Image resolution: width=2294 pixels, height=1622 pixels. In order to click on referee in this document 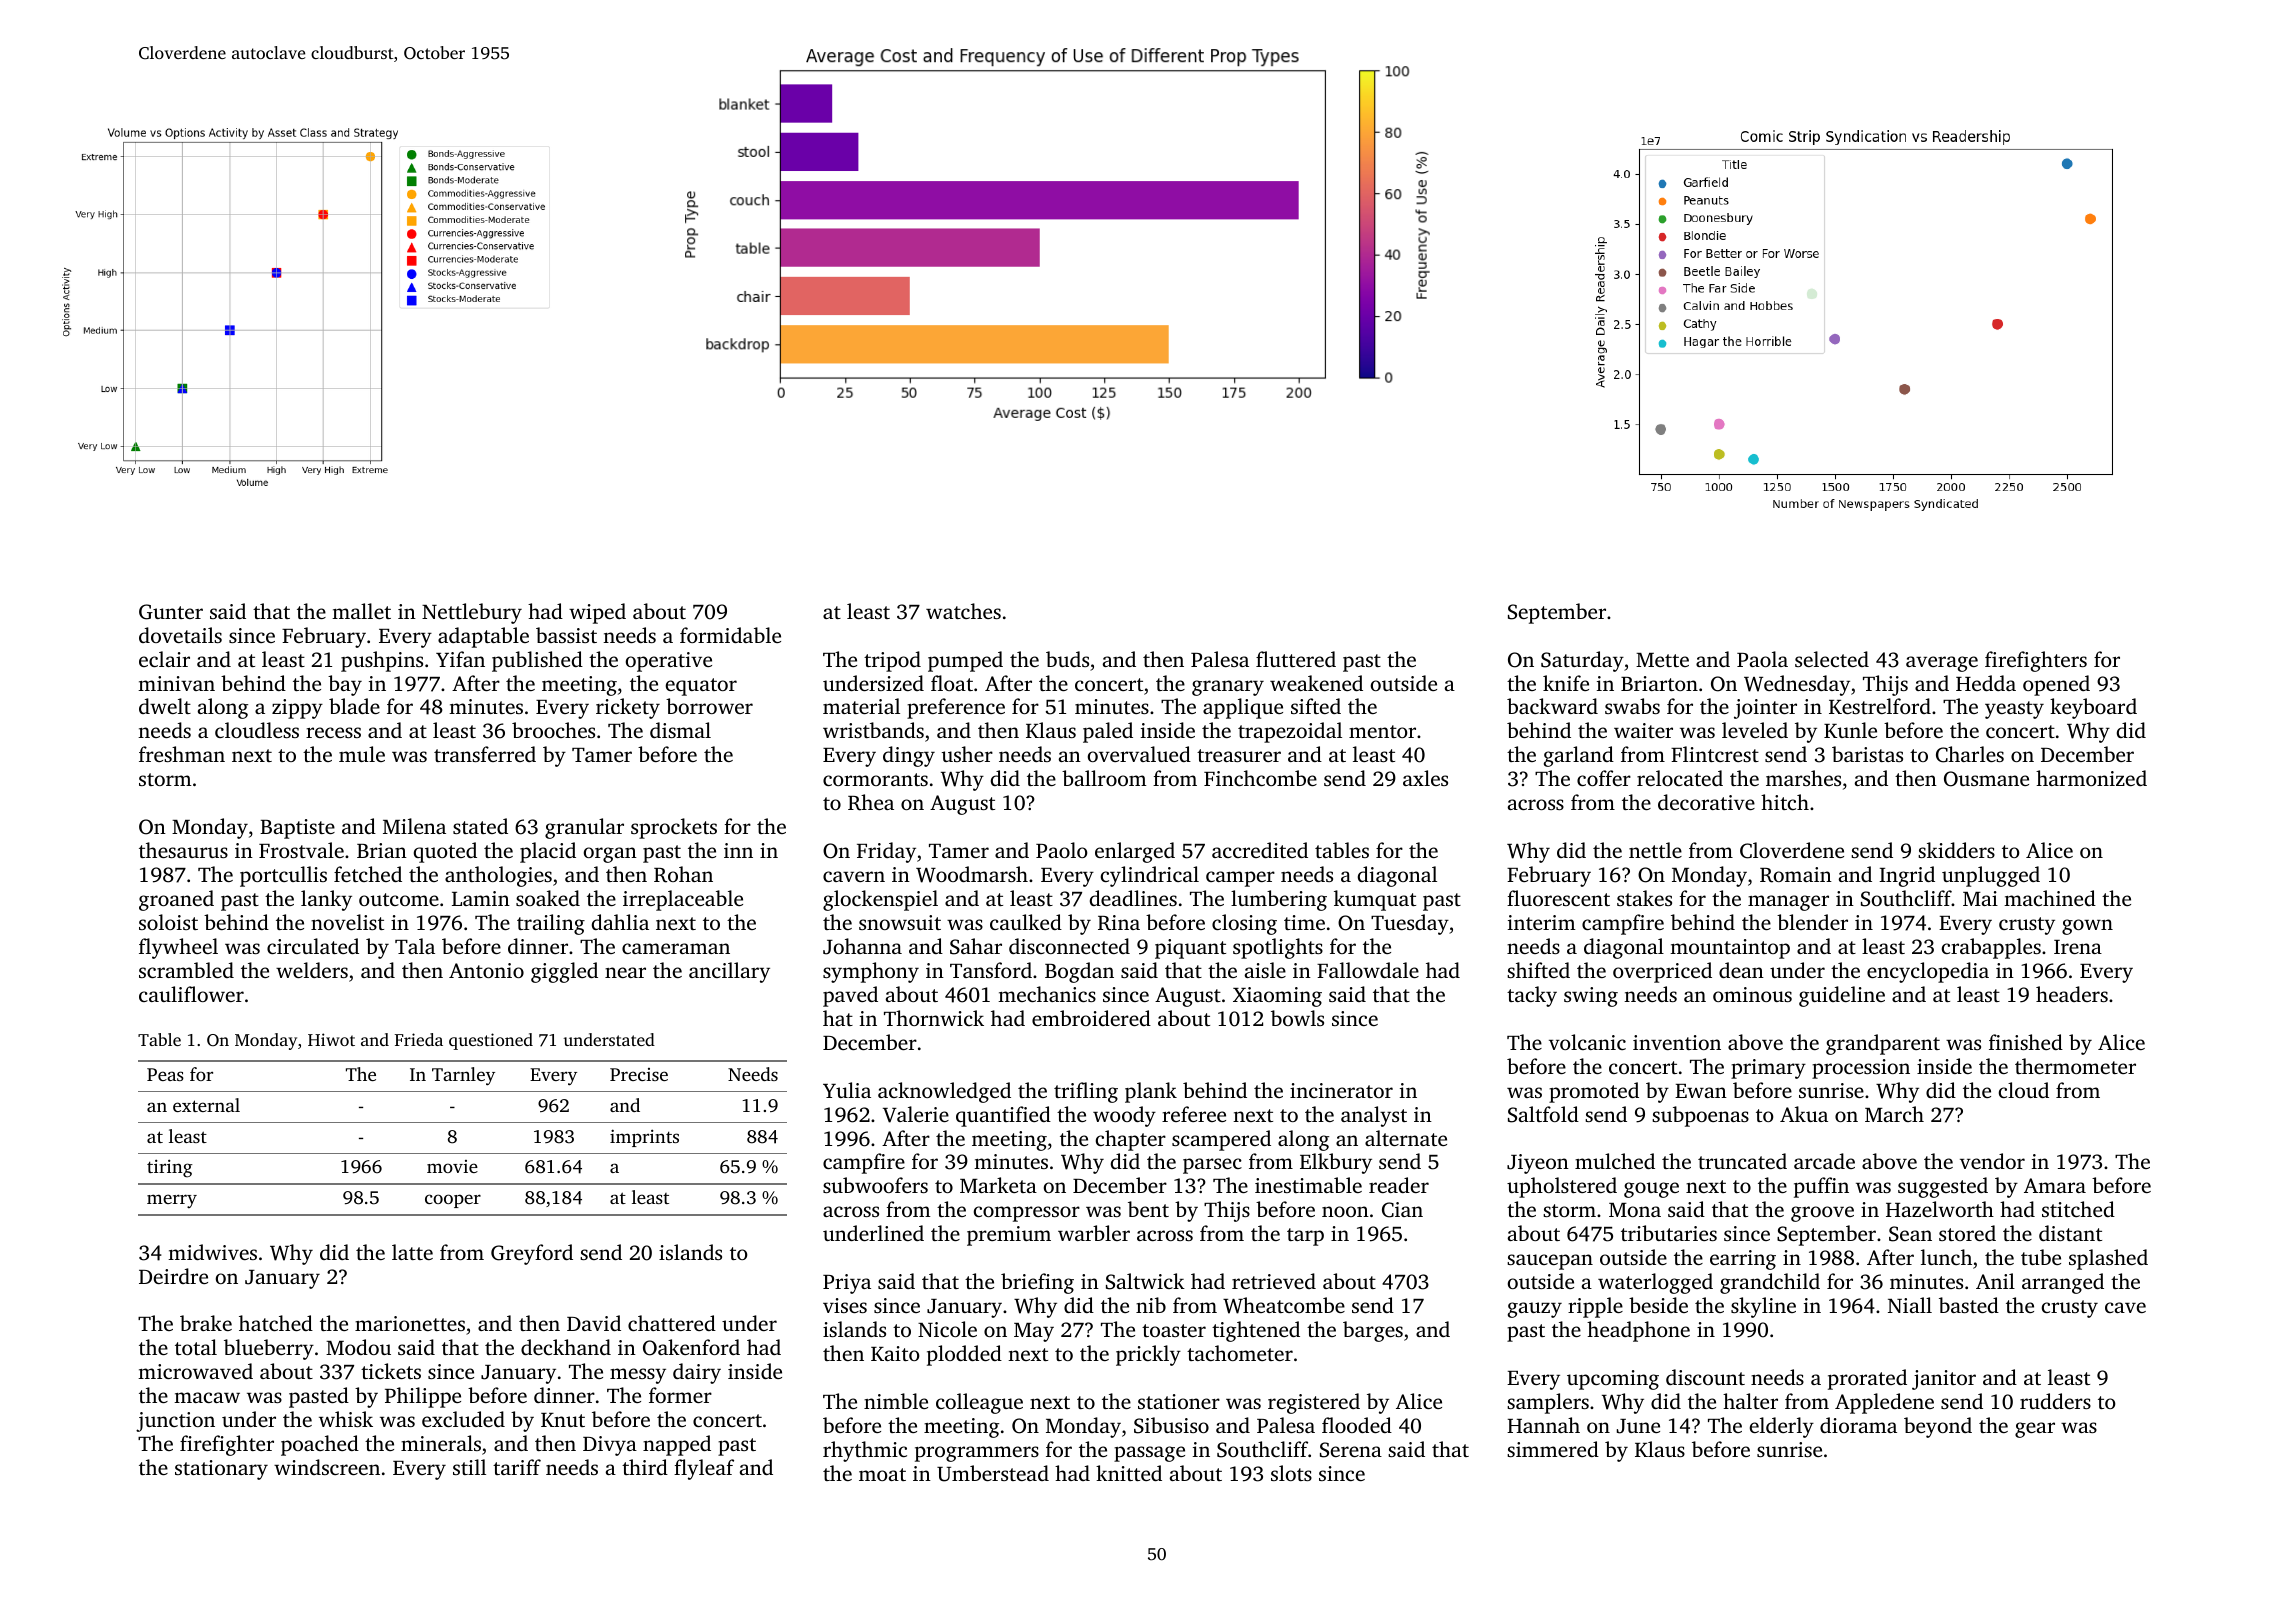, I will do `click(1194, 1114)`.
